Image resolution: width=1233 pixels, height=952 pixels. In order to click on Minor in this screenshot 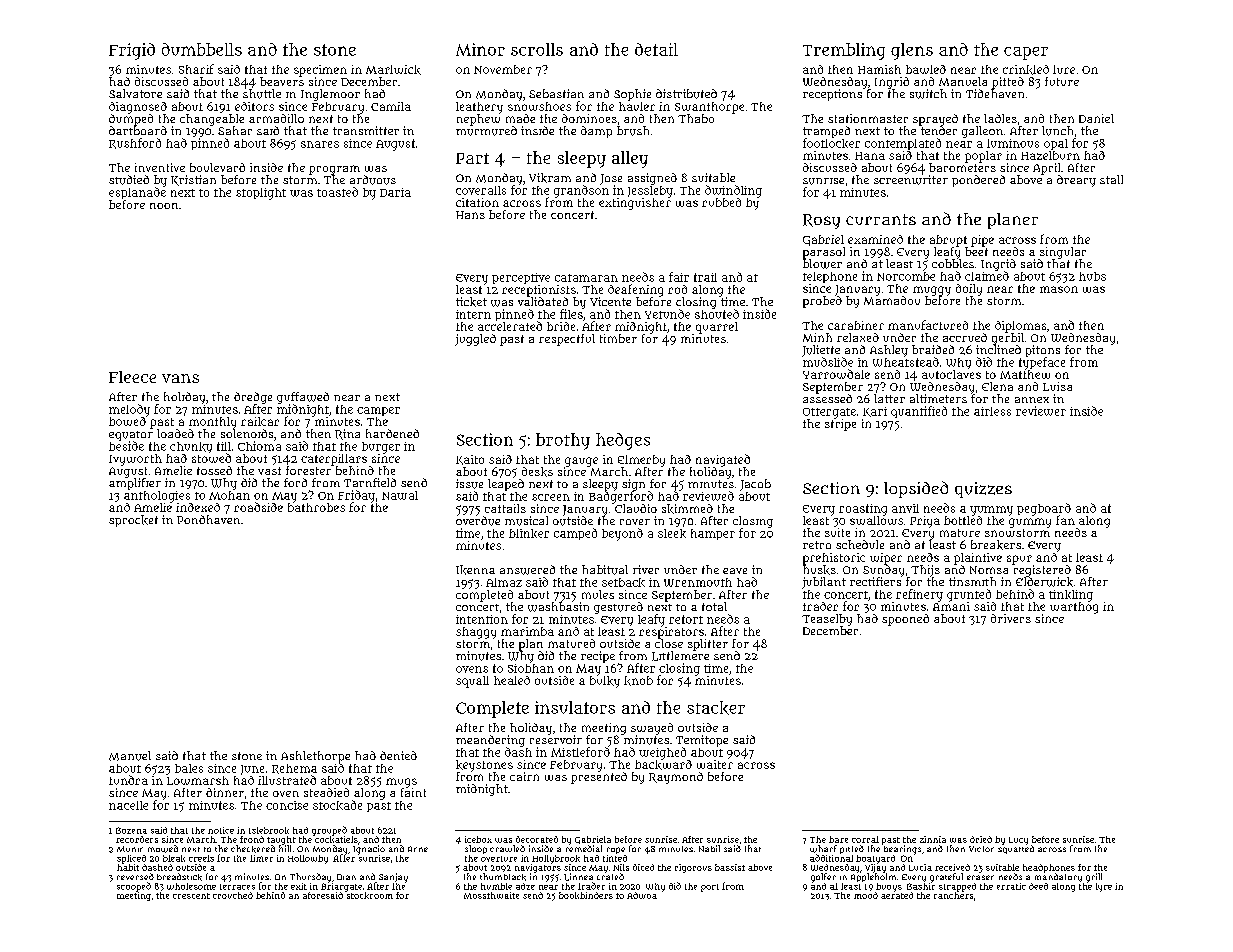, I will do `click(480, 49)`.
